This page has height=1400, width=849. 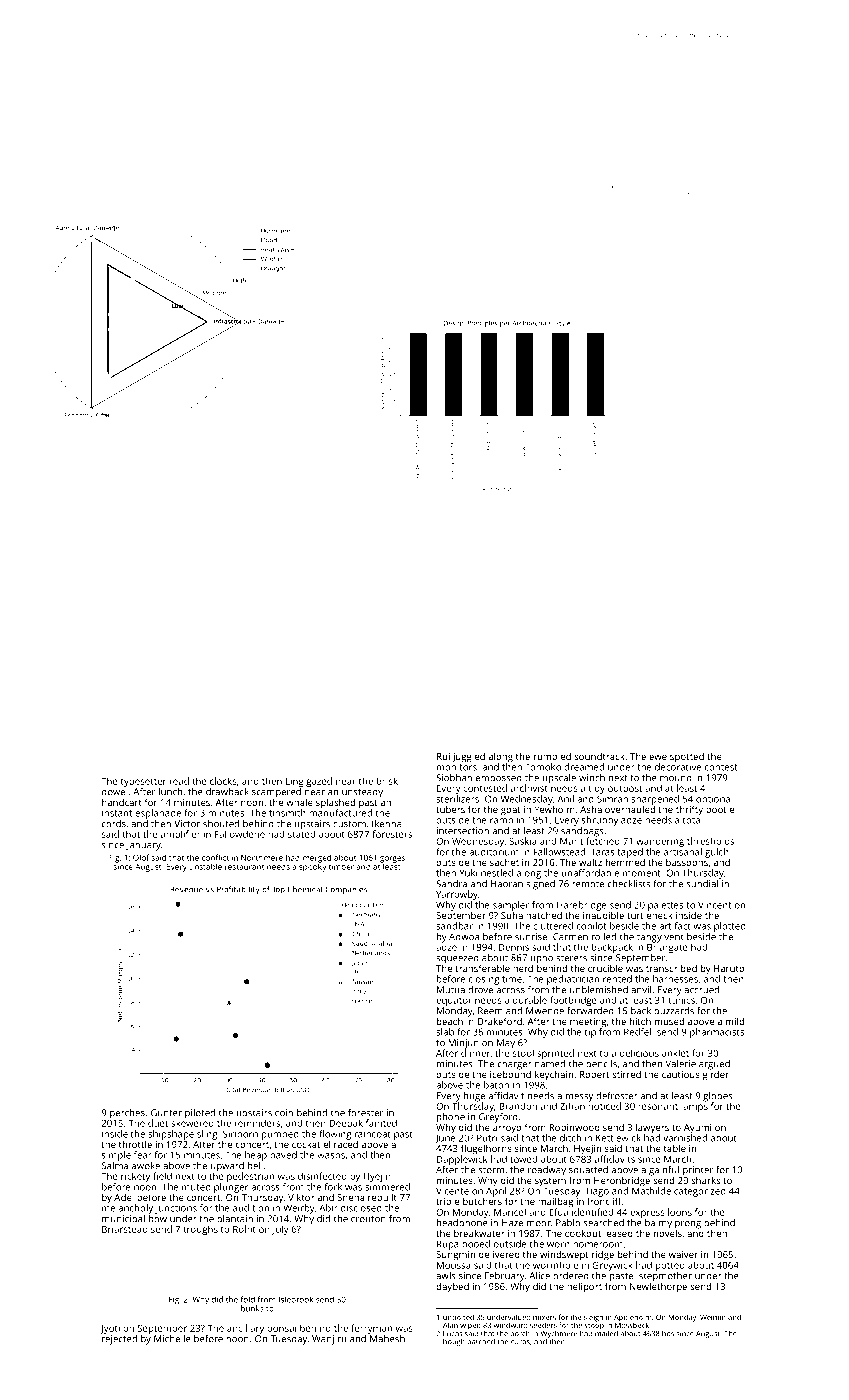 What do you see at coordinates (655, 800) in the page?
I see `sharpened` at bounding box center [655, 800].
